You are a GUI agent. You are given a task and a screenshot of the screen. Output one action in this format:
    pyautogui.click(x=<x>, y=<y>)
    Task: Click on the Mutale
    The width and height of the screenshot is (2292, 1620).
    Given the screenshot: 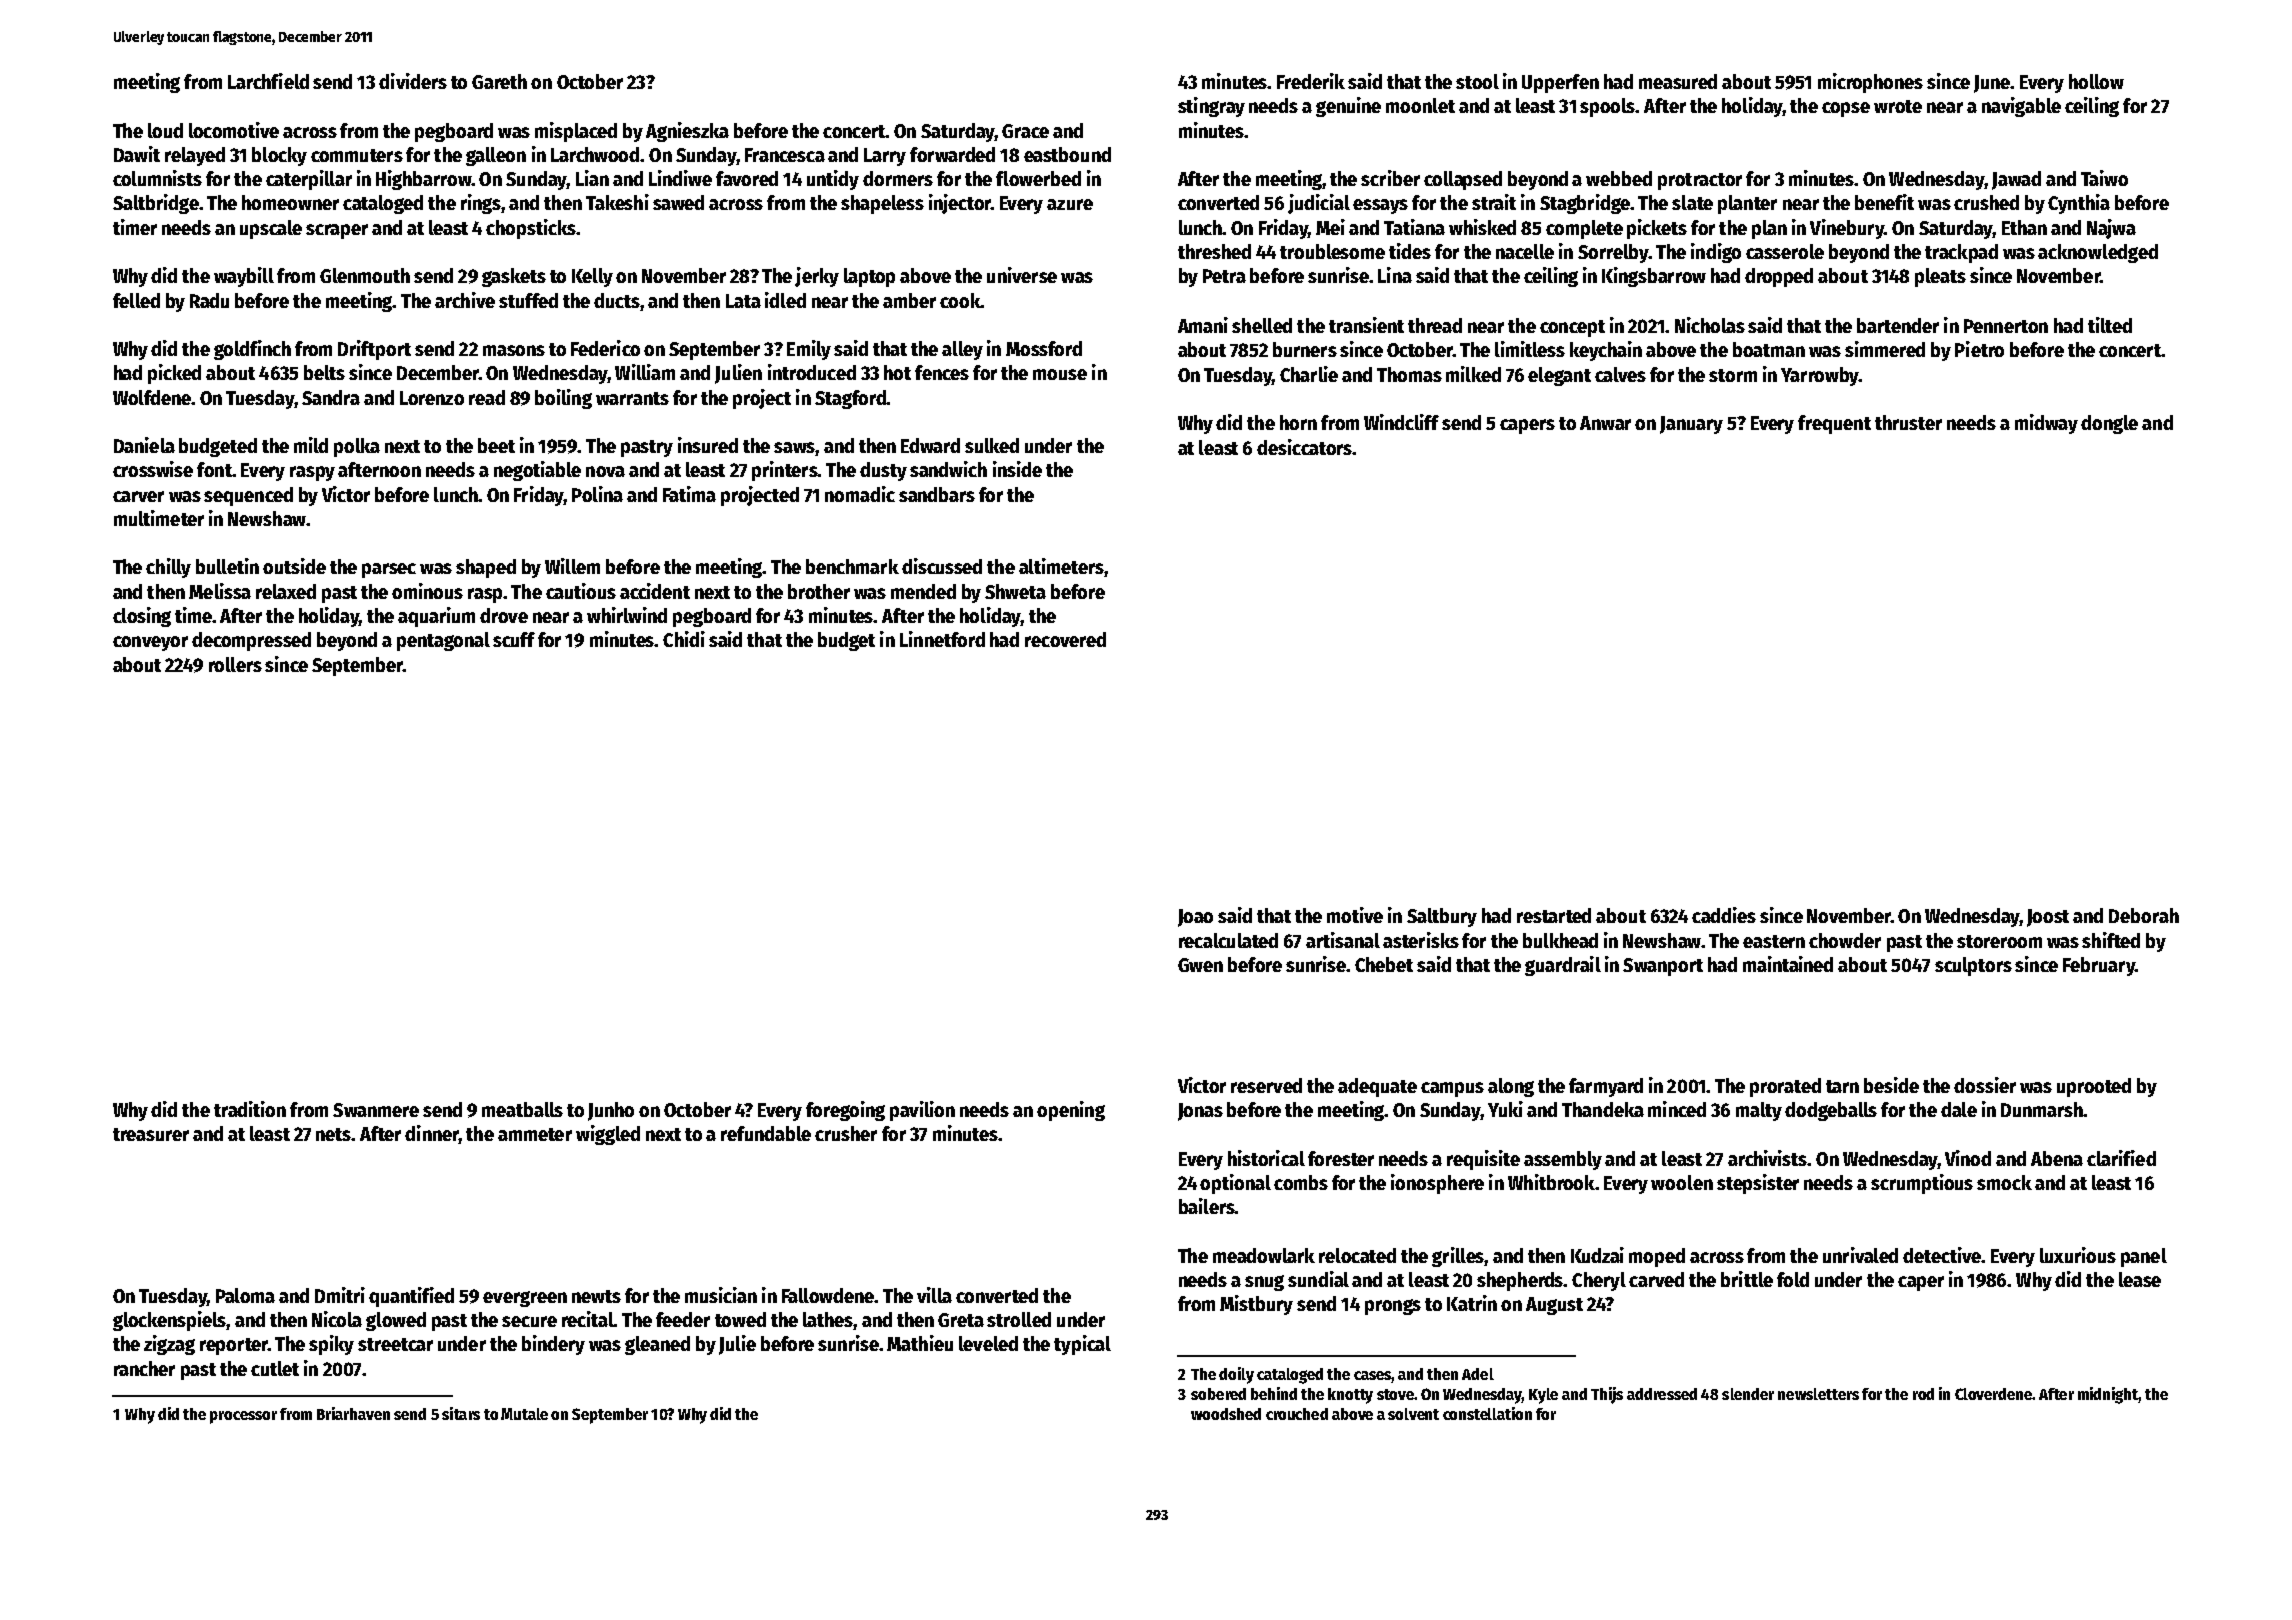 What is the action you would take?
    pyautogui.click(x=524, y=1414)
